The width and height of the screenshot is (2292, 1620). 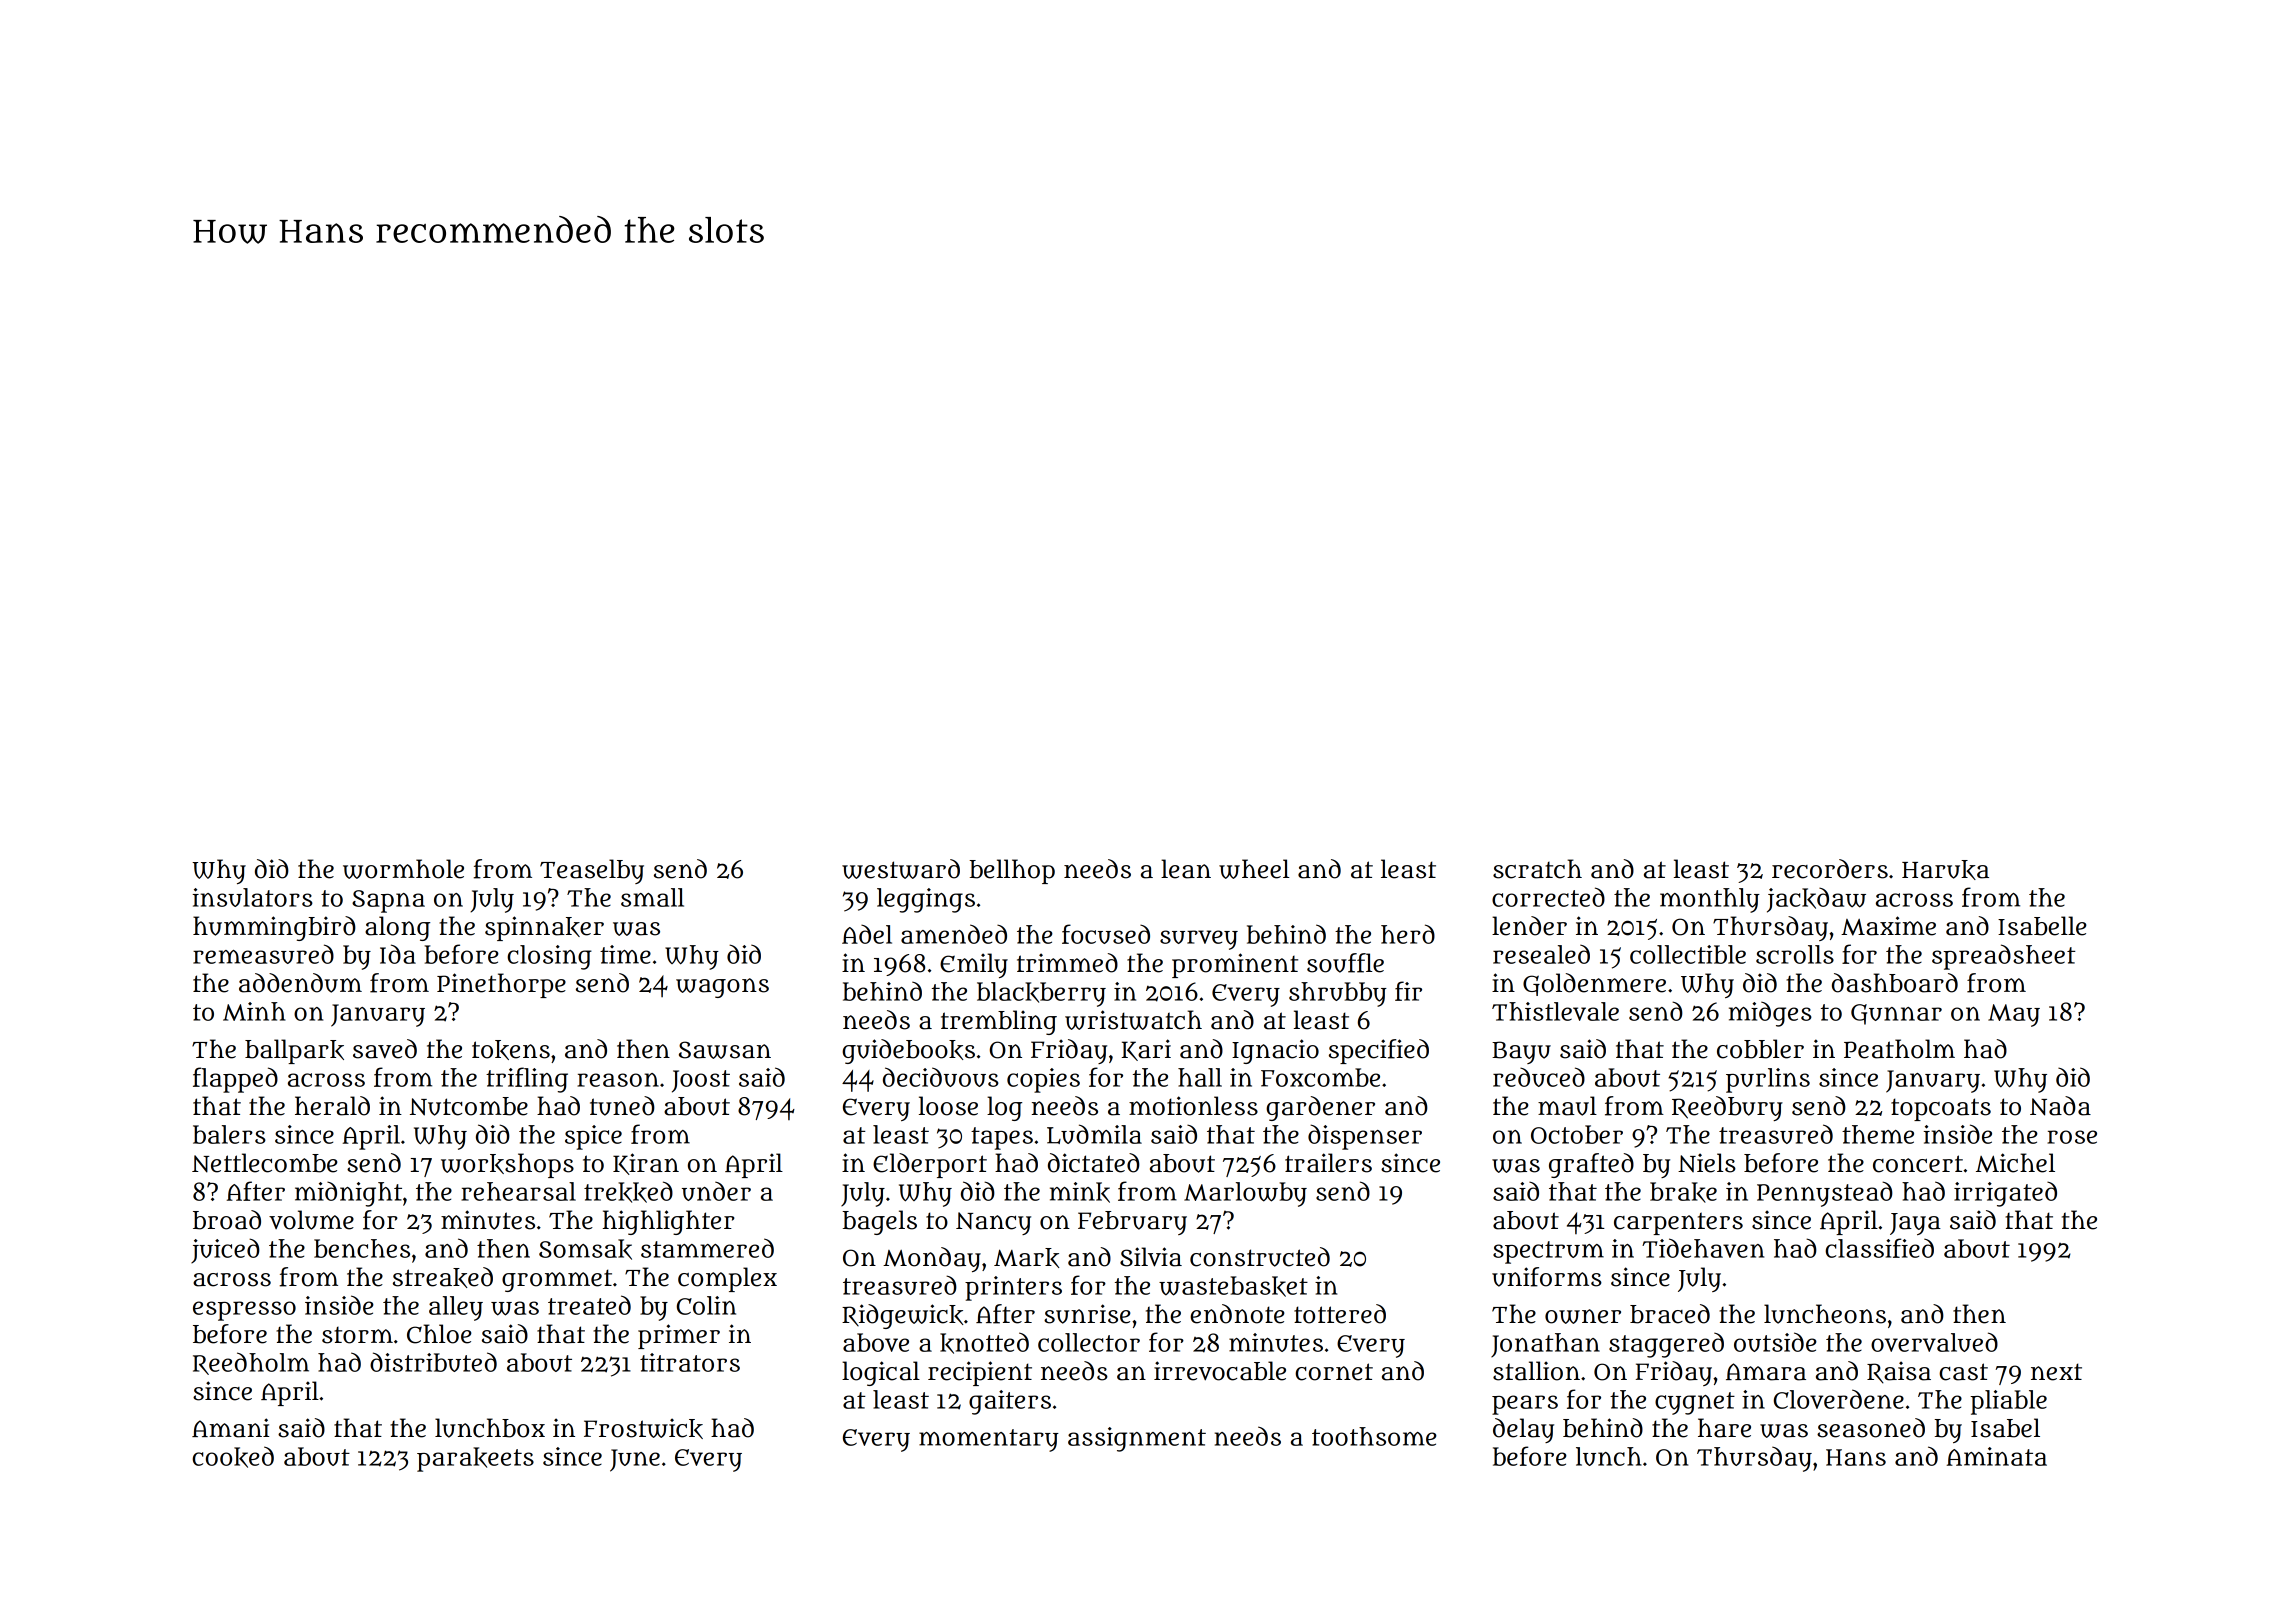 I want to click on pears, so click(x=1525, y=1405).
